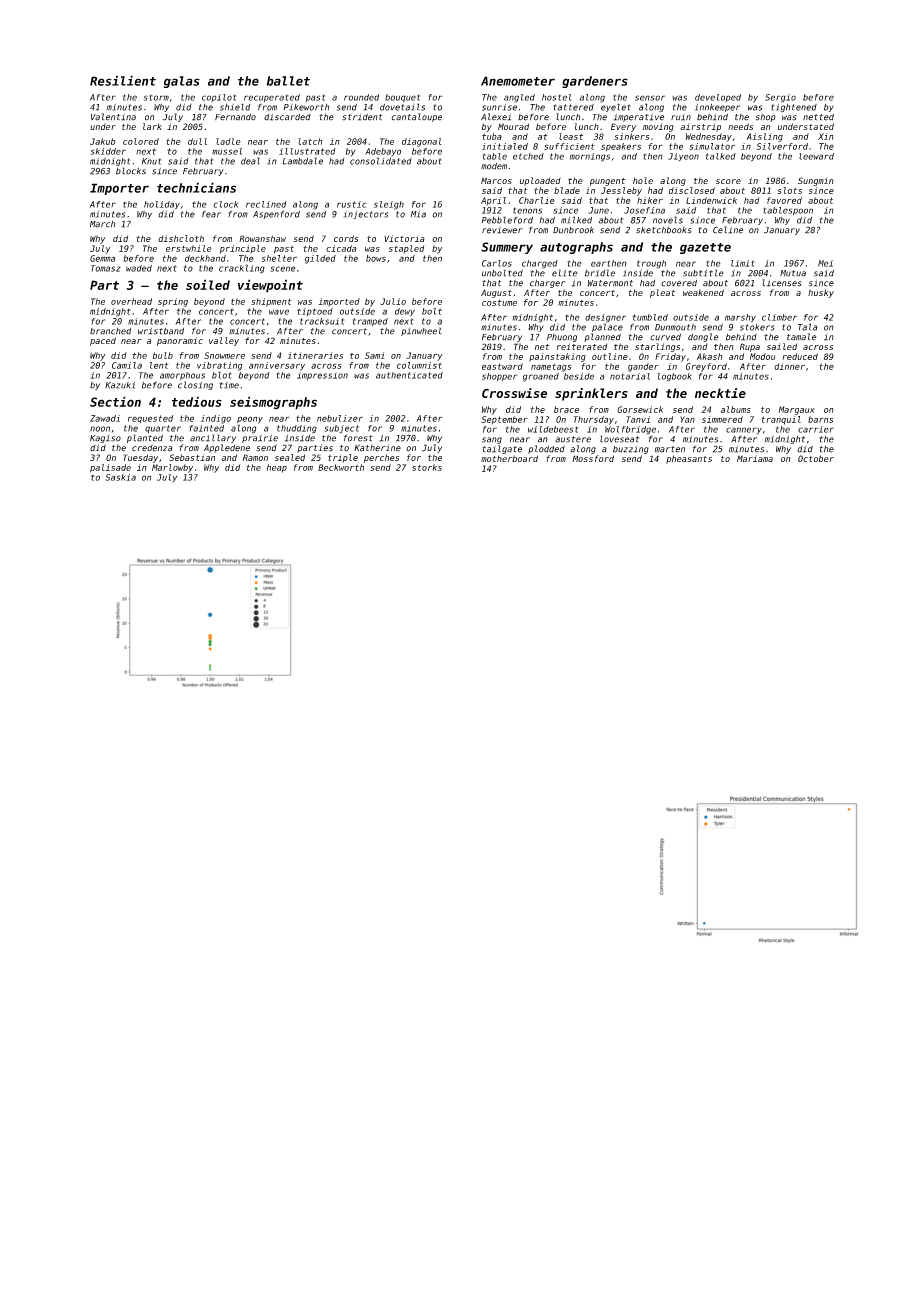 This screenshot has height=1308, width=924. What do you see at coordinates (757, 327) in the screenshot?
I see `stokers` at bounding box center [757, 327].
